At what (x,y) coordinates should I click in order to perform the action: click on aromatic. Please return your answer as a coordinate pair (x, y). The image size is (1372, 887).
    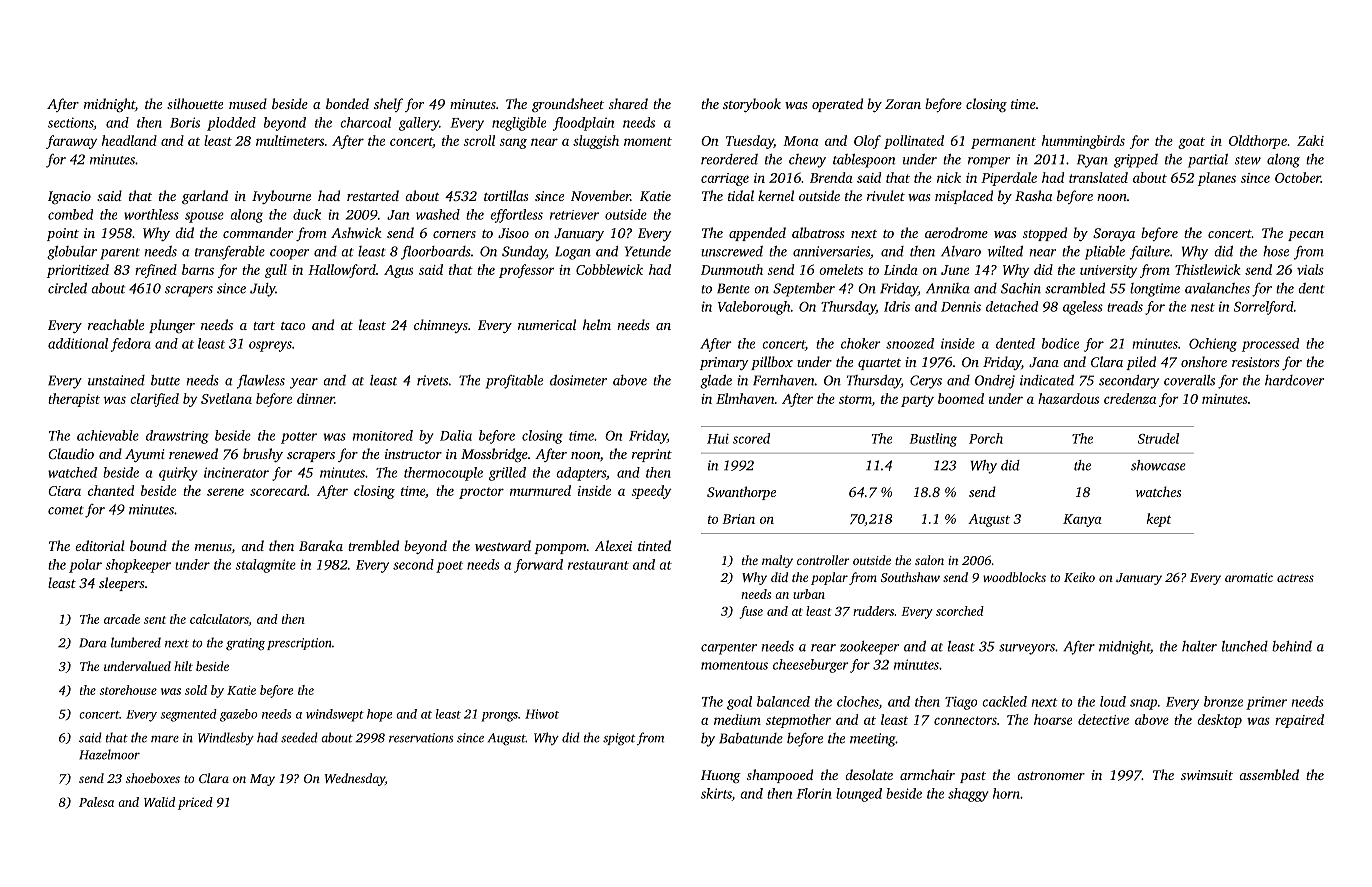
    Looking at the image, I should click on (1249, 577).
